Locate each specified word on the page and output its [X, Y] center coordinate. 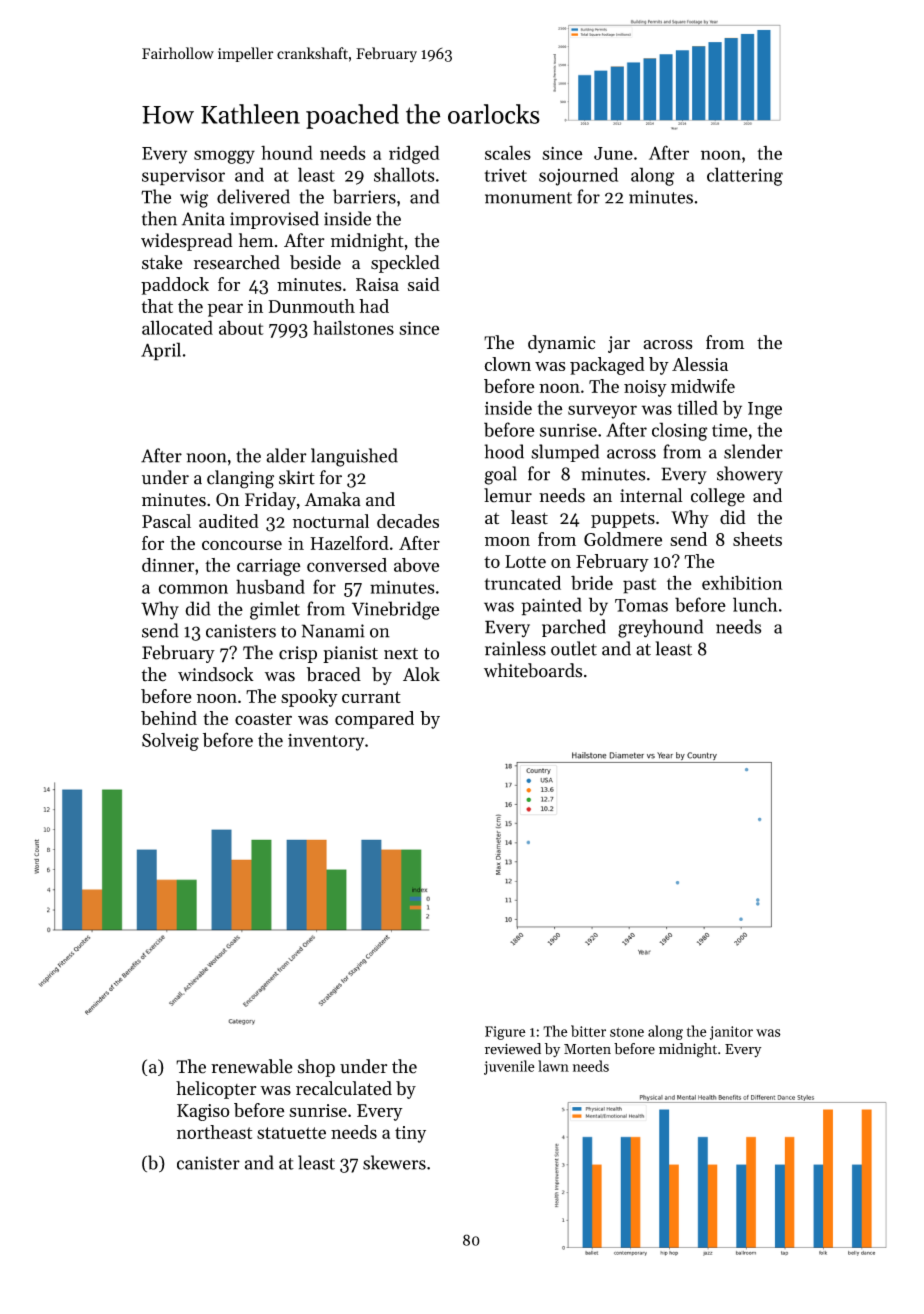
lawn [553, 1066]
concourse [242, 545]
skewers [394, 1162]
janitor [731, 1033]
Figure [505, 1033]
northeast [214, 1132]
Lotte [525, 561]
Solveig [170, 742]
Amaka [333, 499]
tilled [697, 407]
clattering [745, 176]
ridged [414, 154]
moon [507, 541]
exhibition [742, 582]
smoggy [224, 157]
